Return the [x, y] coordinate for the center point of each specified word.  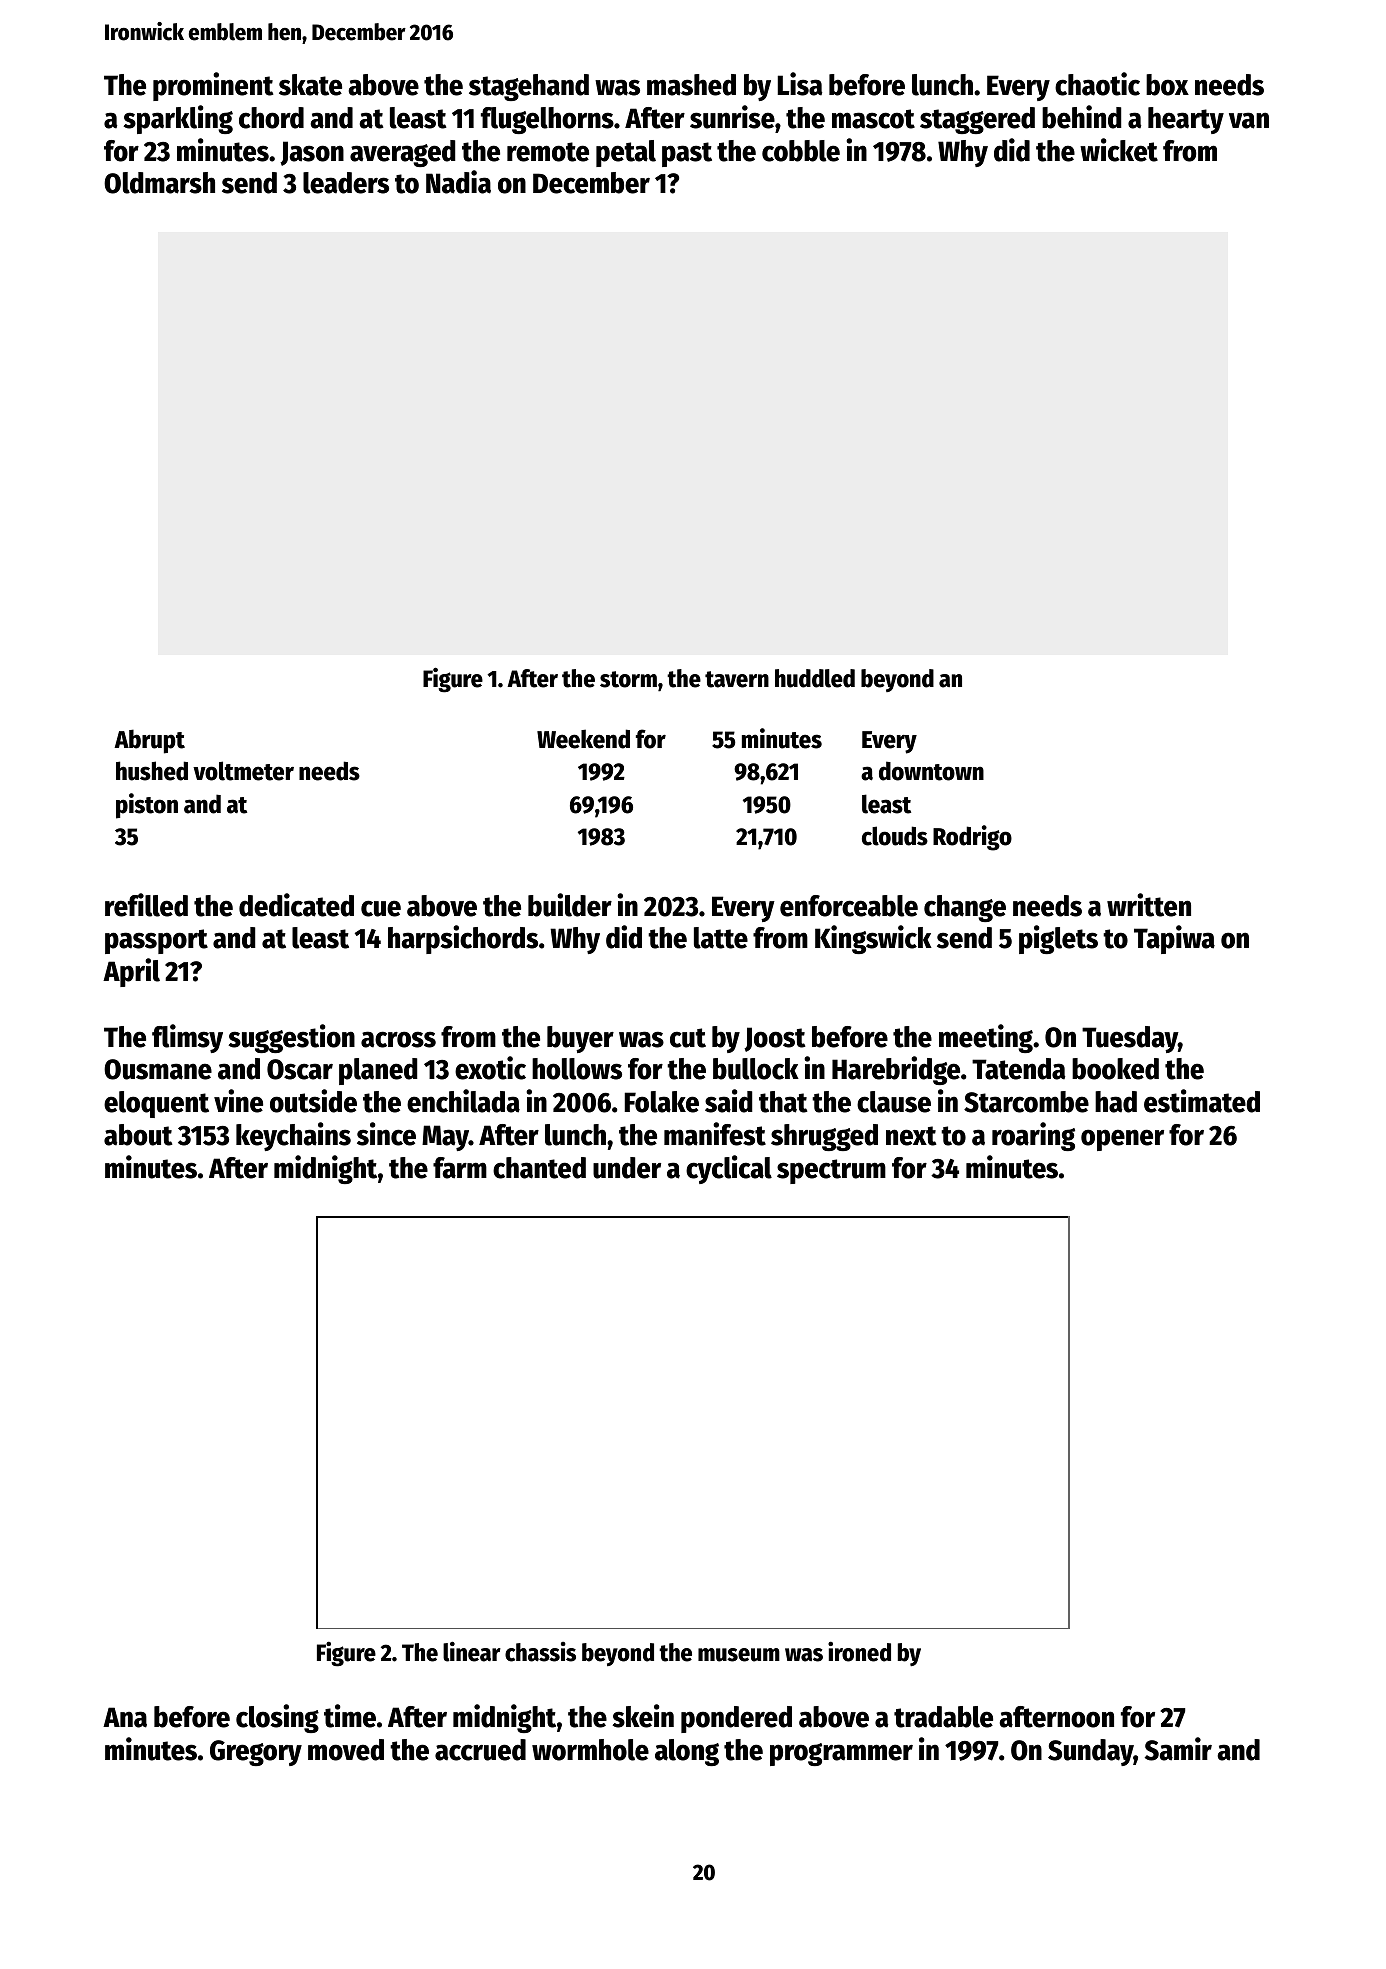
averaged [403, 153]
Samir [1178, 1749]
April [131, 972]
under [627, 1168]
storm [628, 679]
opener [1122, 1140]
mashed [691, 85]
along [687, 1752]
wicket [1119, 150]
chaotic [1097, 84]
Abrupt [149, 741]
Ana [125, 1717]
